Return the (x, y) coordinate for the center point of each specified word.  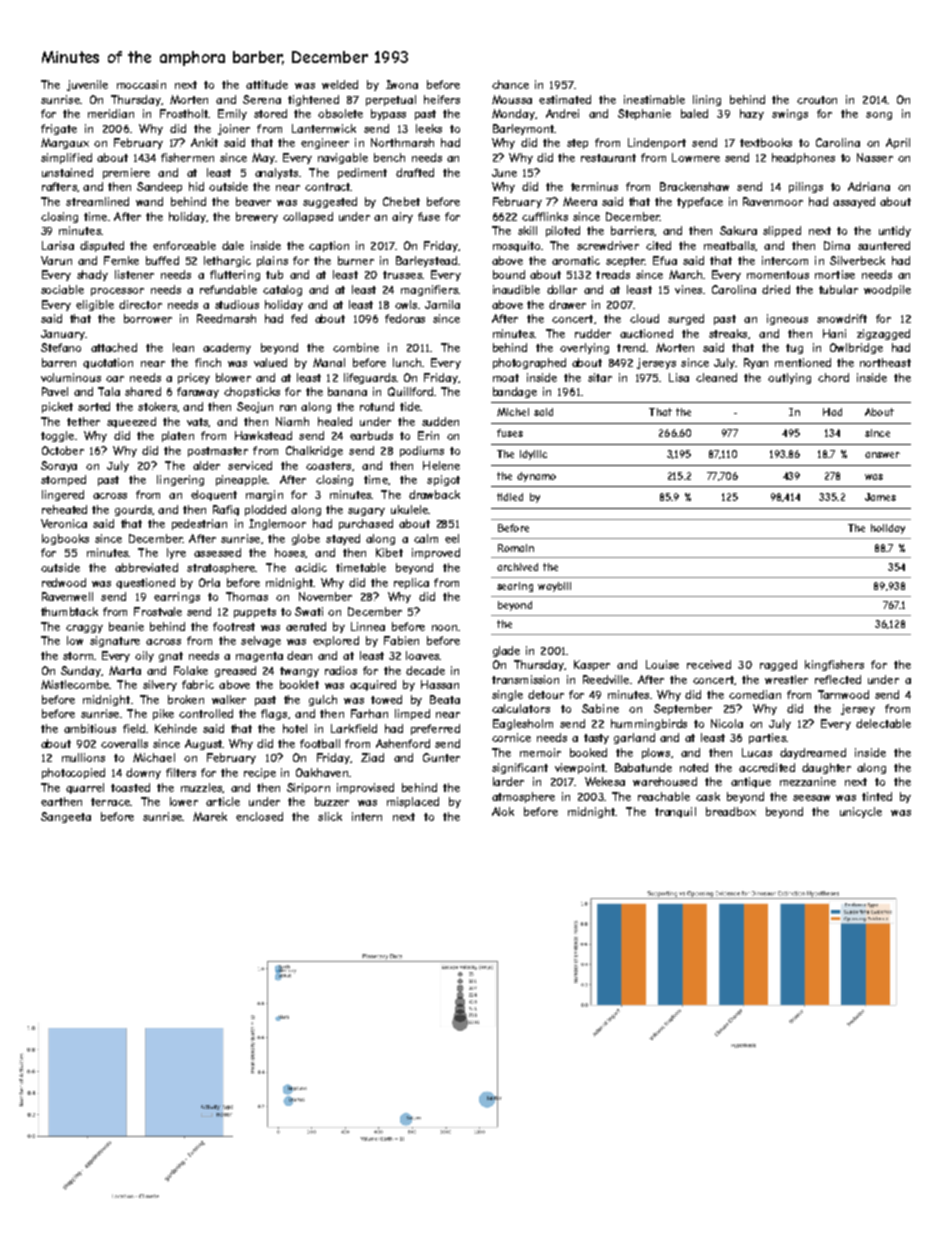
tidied (510, 497)
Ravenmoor (773, 201)
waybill (554, 587)
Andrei (562, 113)
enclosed (259, 816)
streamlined (97, 201)
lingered (63, 495)
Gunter (441, 757)
